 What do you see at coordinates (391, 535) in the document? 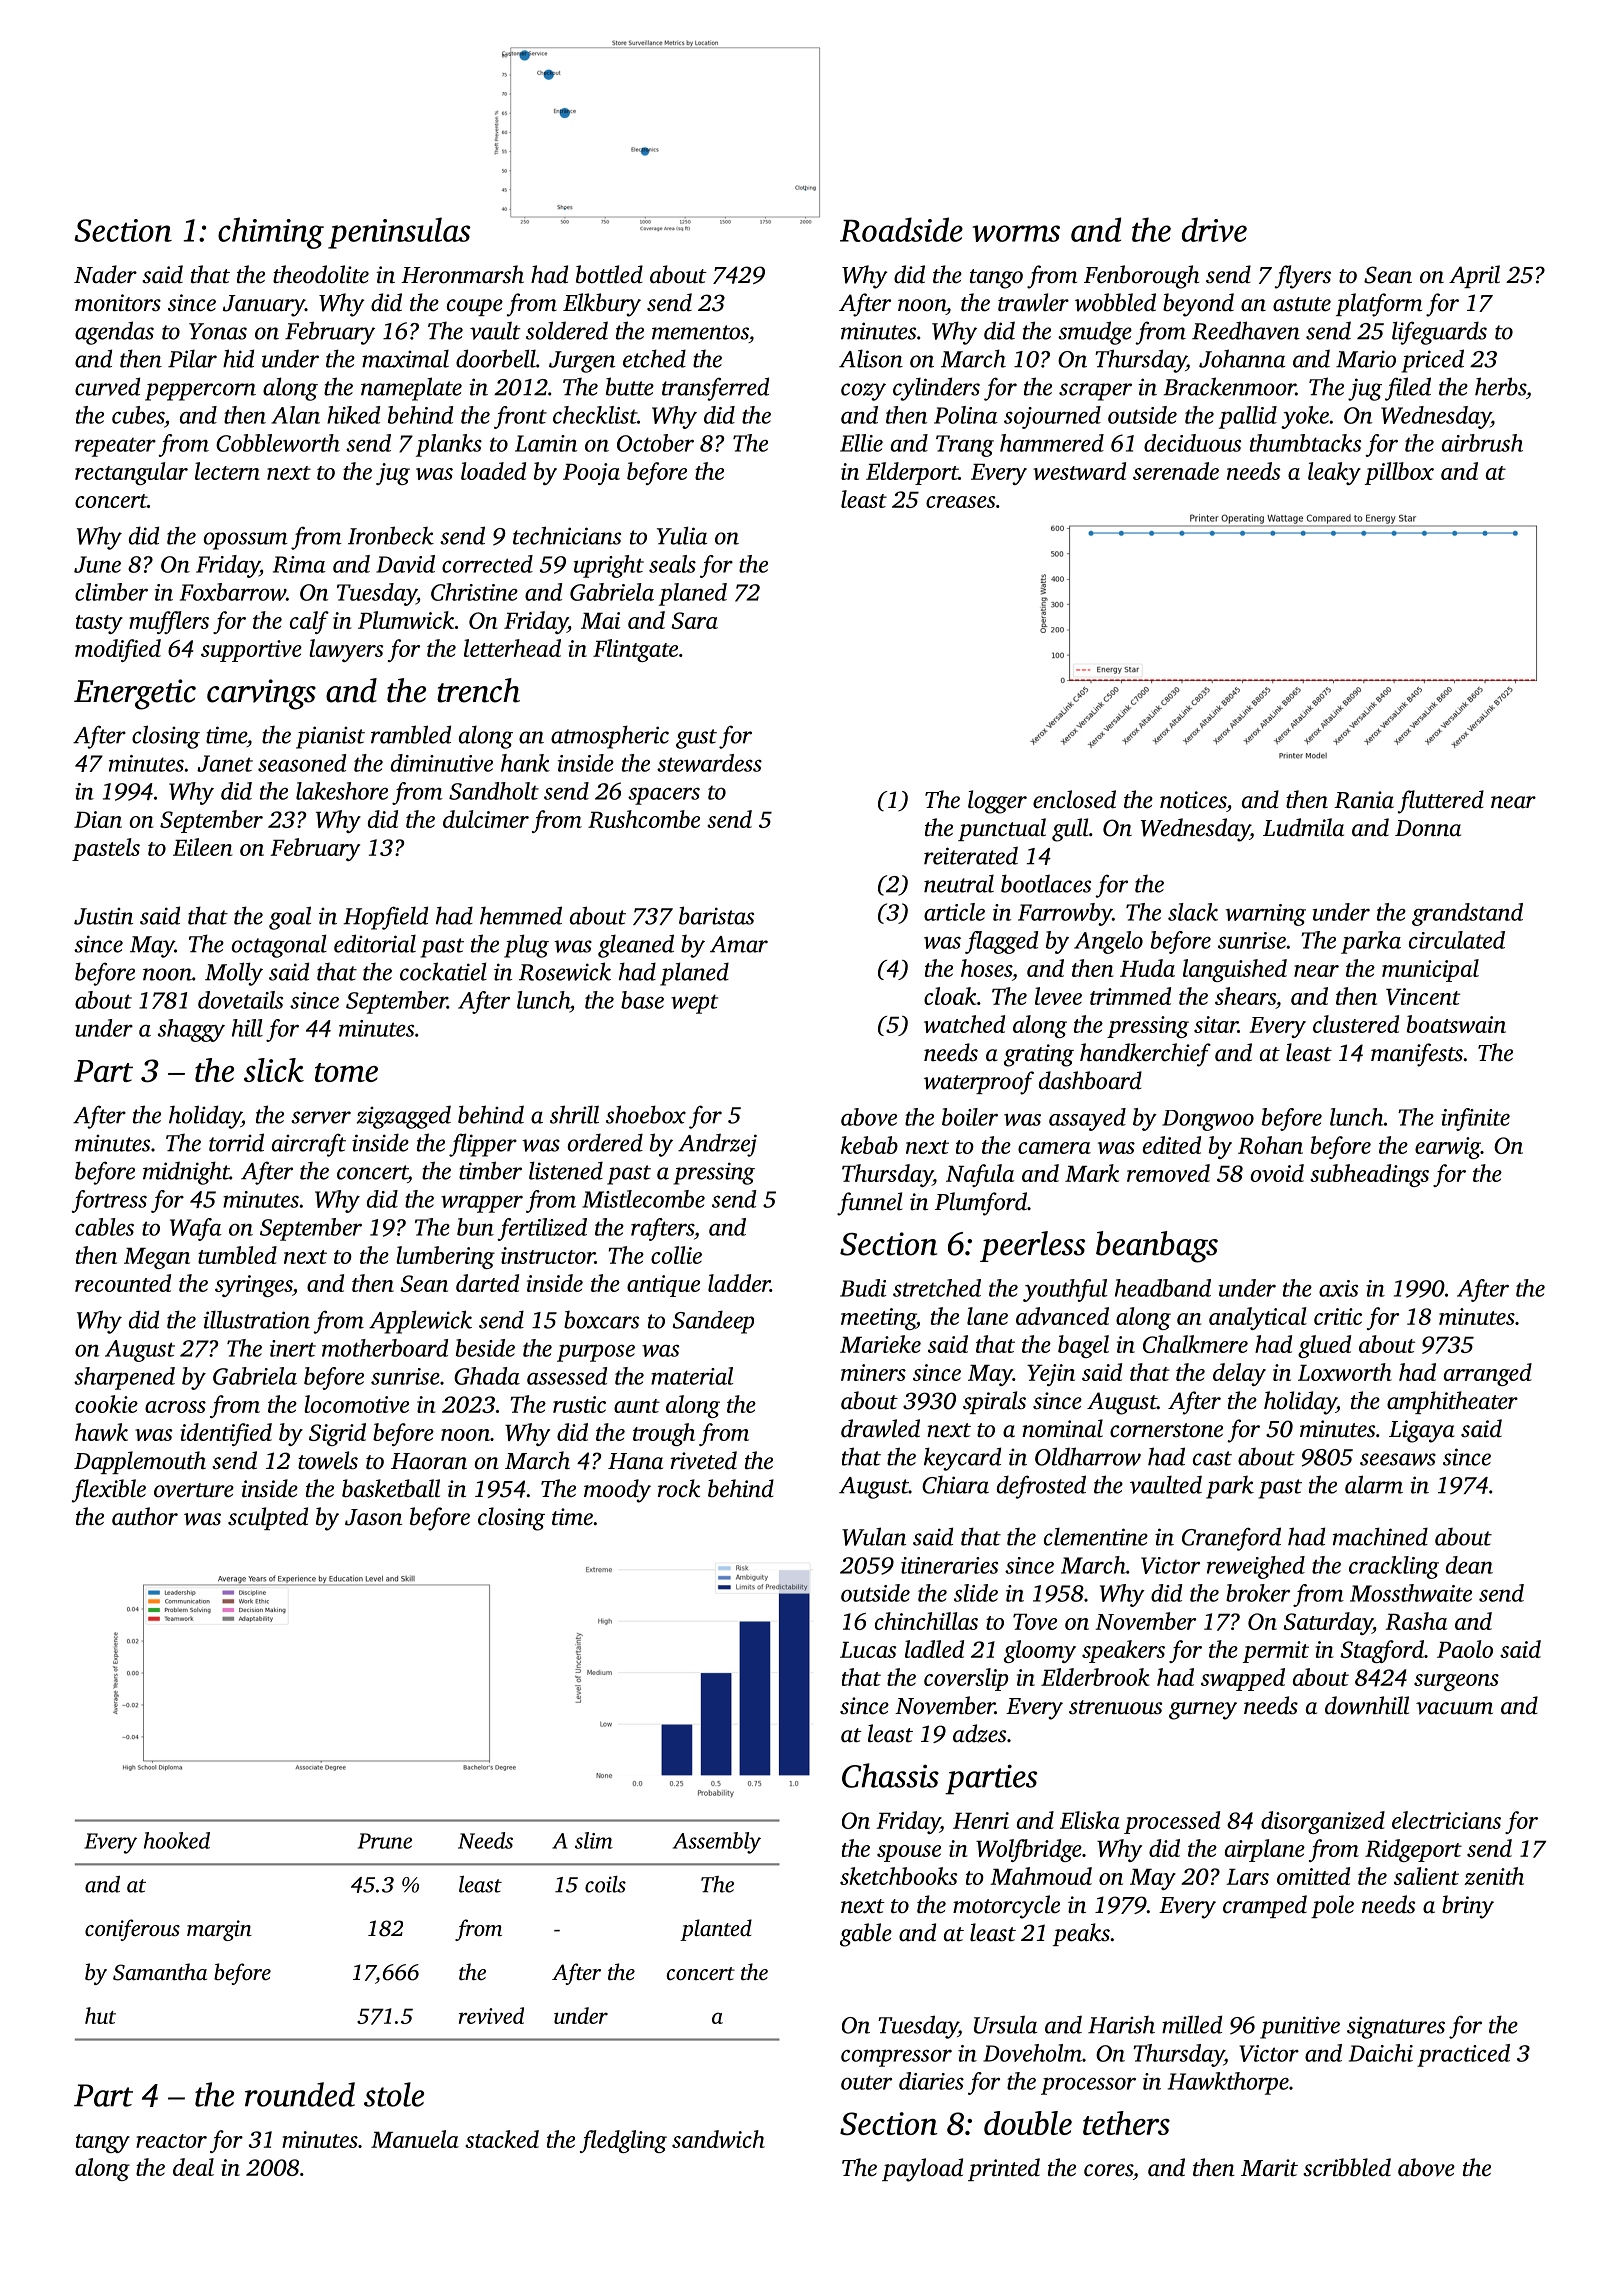
I see `Ironbeck` at bounding box center [391, 535].
